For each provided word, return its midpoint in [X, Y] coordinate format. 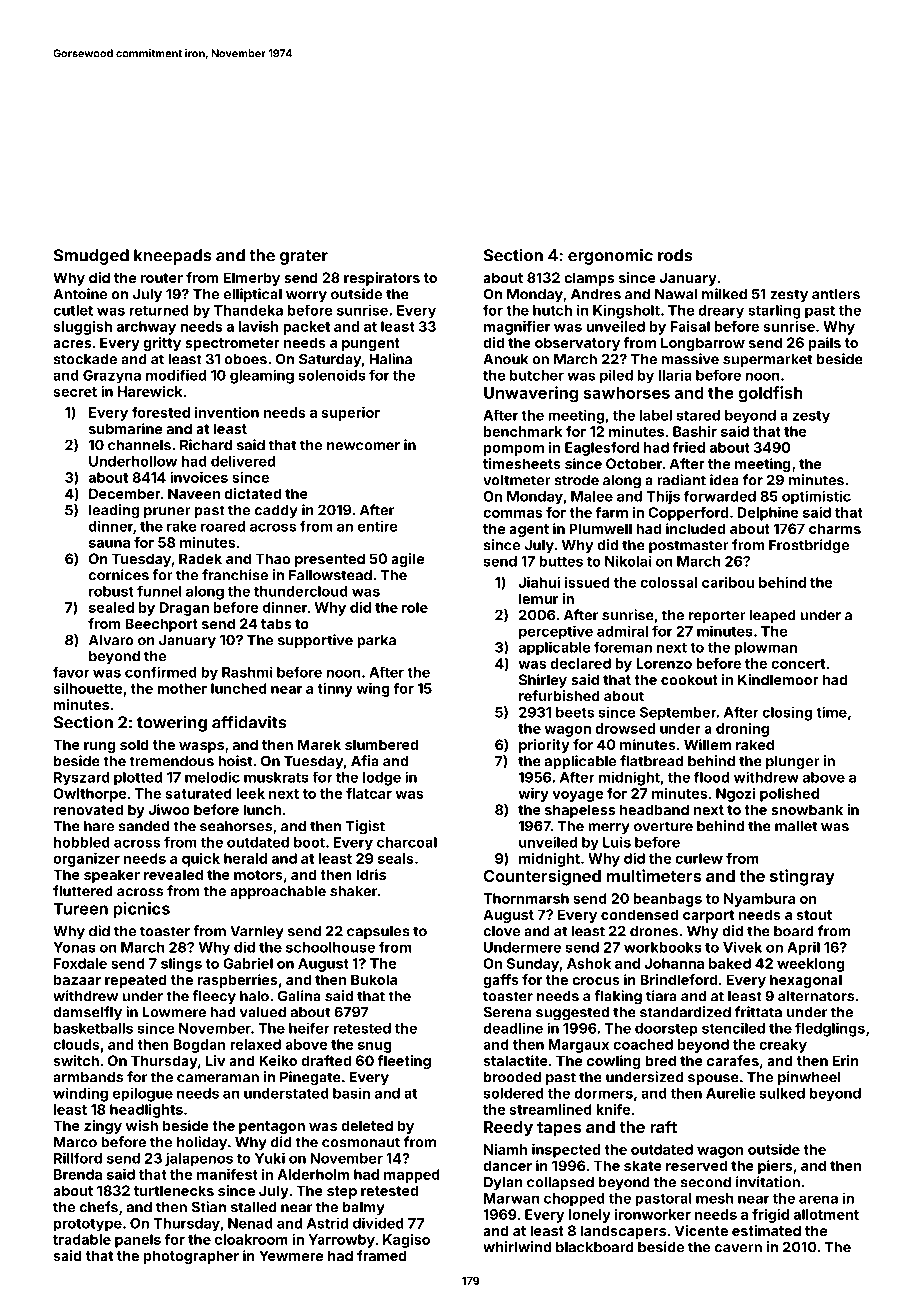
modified [176, 375]
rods [675, 255]
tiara [661, 996]
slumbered [381, 744]
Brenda [78, 1174]
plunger [793, 763]
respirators [382, 279]
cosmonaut [361, 1142]
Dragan [184, 609]
